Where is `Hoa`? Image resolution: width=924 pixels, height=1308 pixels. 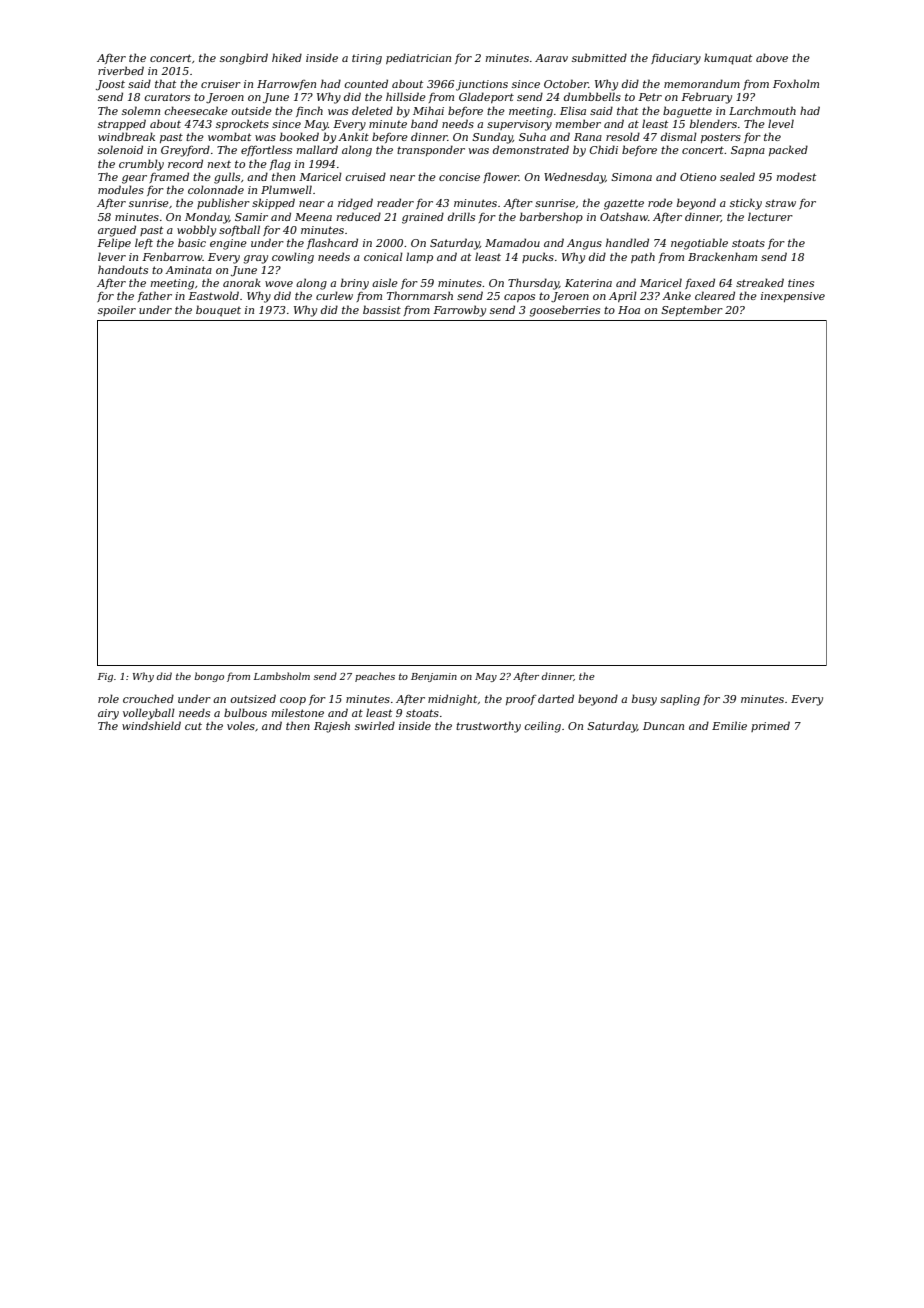
Hoa is located at coordinates (629, 310).
